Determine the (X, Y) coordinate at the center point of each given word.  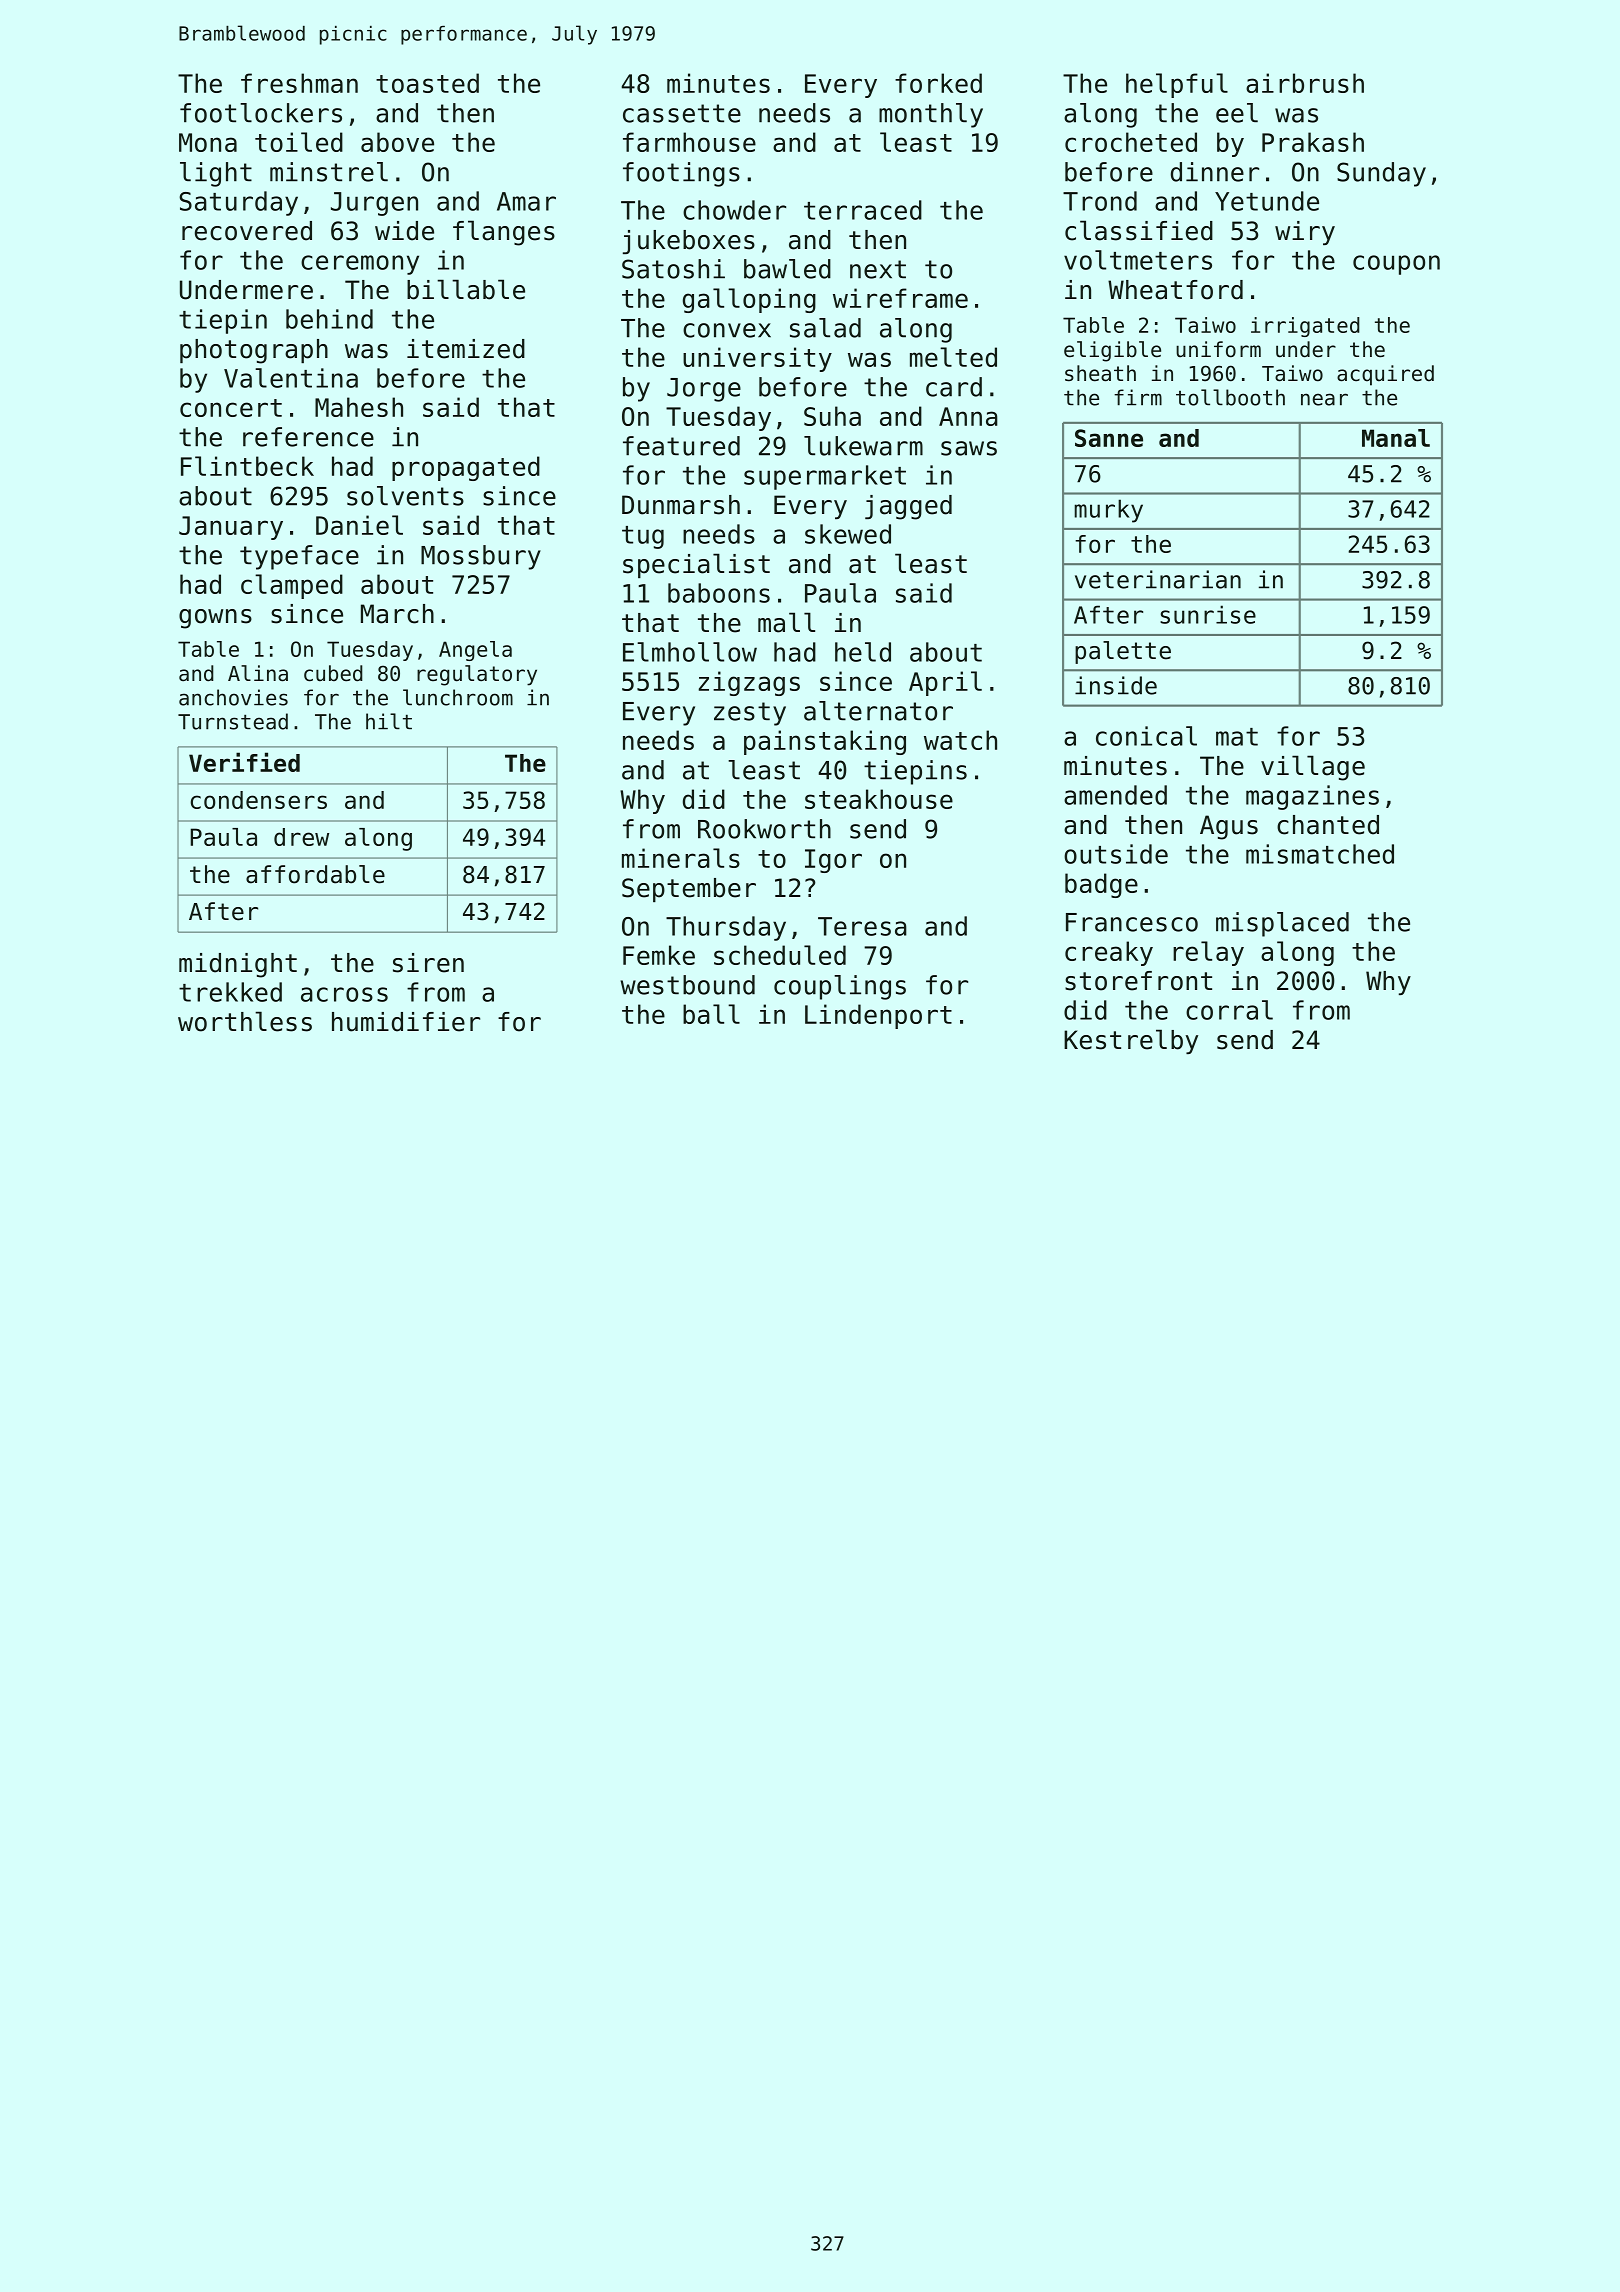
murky (1108, 511)
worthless (245, 1021)
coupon (1396, 265)
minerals (681, 858)
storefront (1138, 981)
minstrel (329, 172)
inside (1116, 685)
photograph (254, 351)
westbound (687, 985)
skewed (848, 534)
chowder (734, 210)
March (397, 614)
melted (953, 357)
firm (1138, 397)
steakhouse (879, 799)
